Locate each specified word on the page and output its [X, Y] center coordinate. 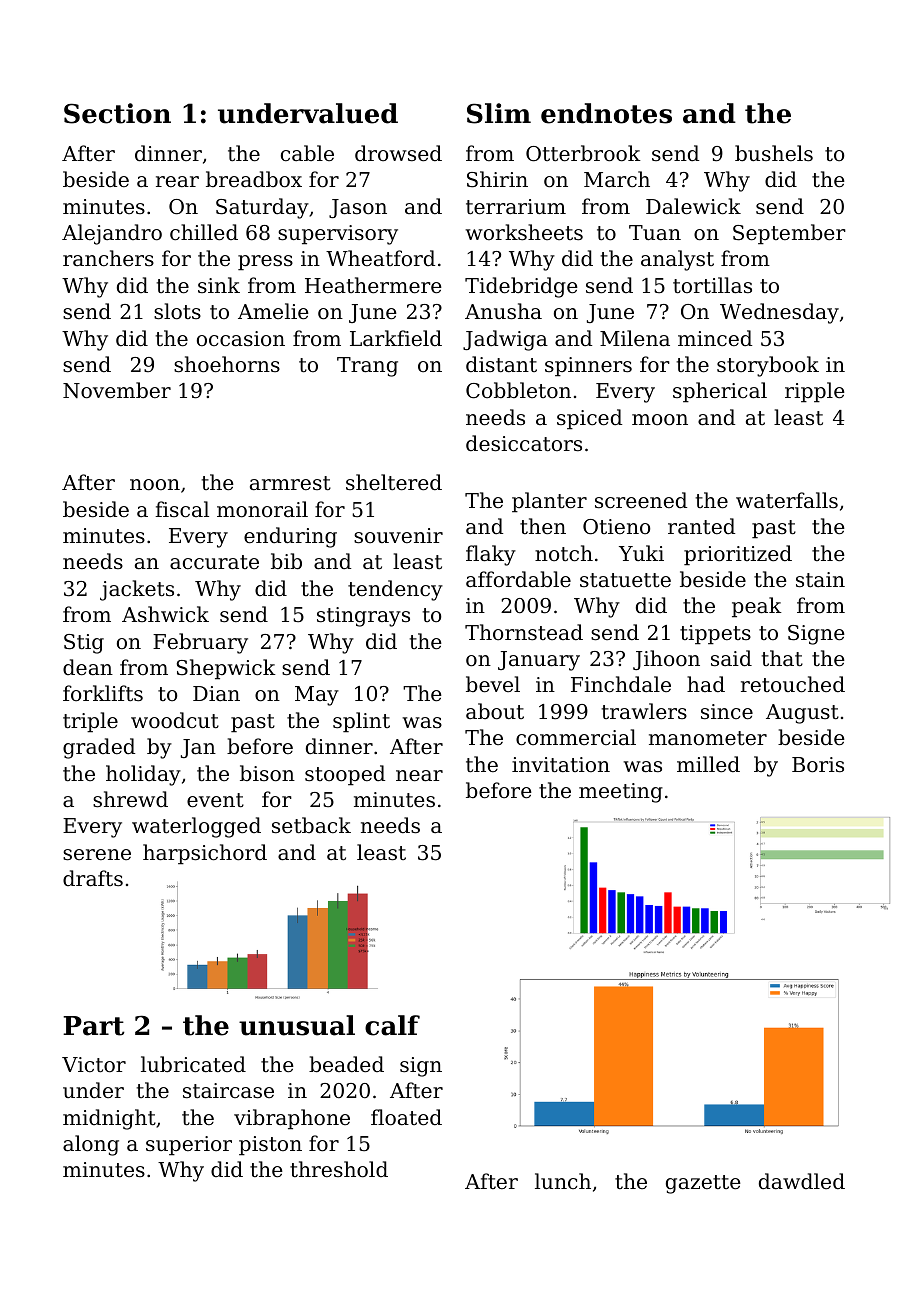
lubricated [193, 1064]
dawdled [802, 1181]
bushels [774, 153]
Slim [499, 113]
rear [177, 181]
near [419, 776]
